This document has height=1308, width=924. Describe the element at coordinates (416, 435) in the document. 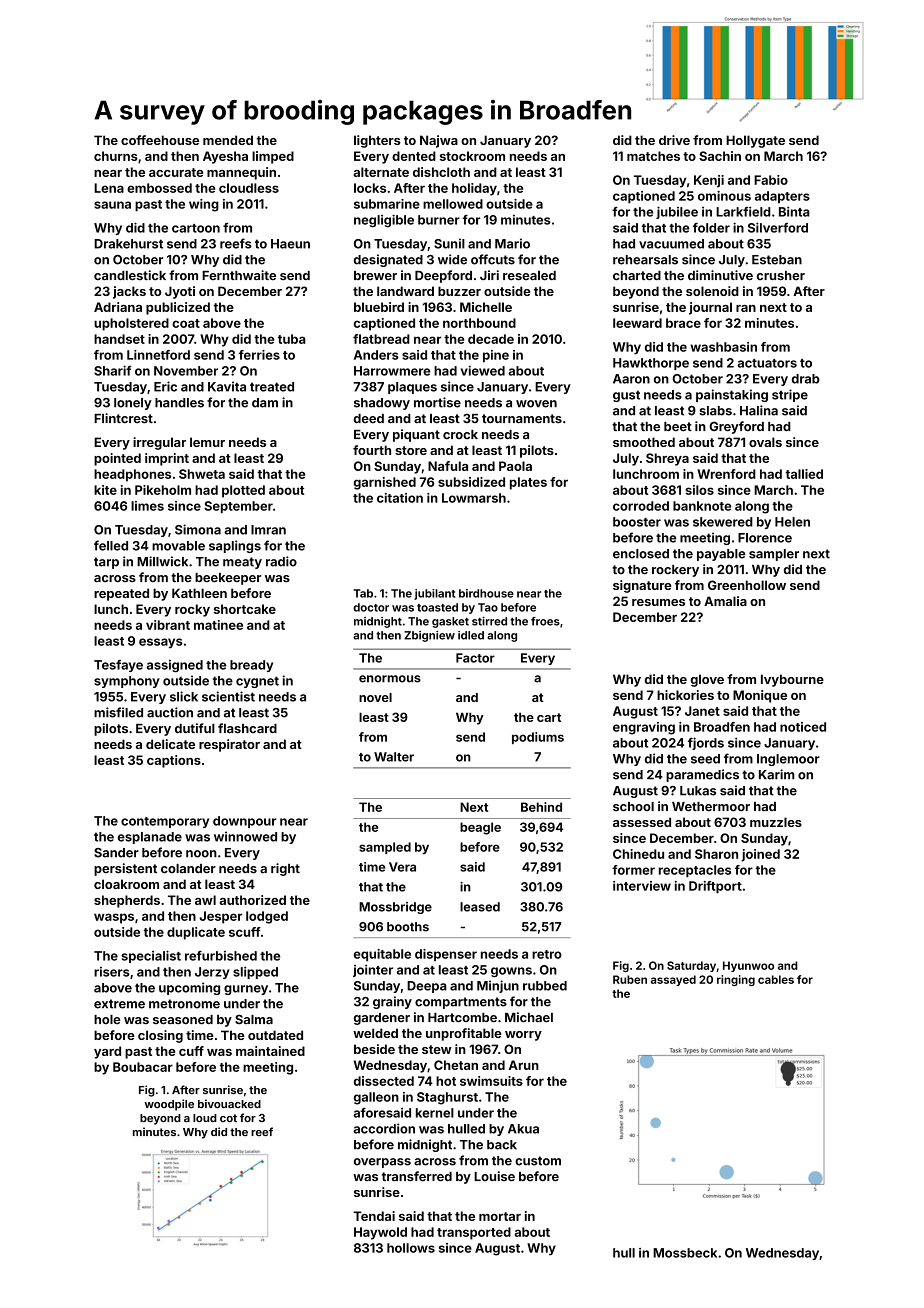

I see `piquant` at that location.
